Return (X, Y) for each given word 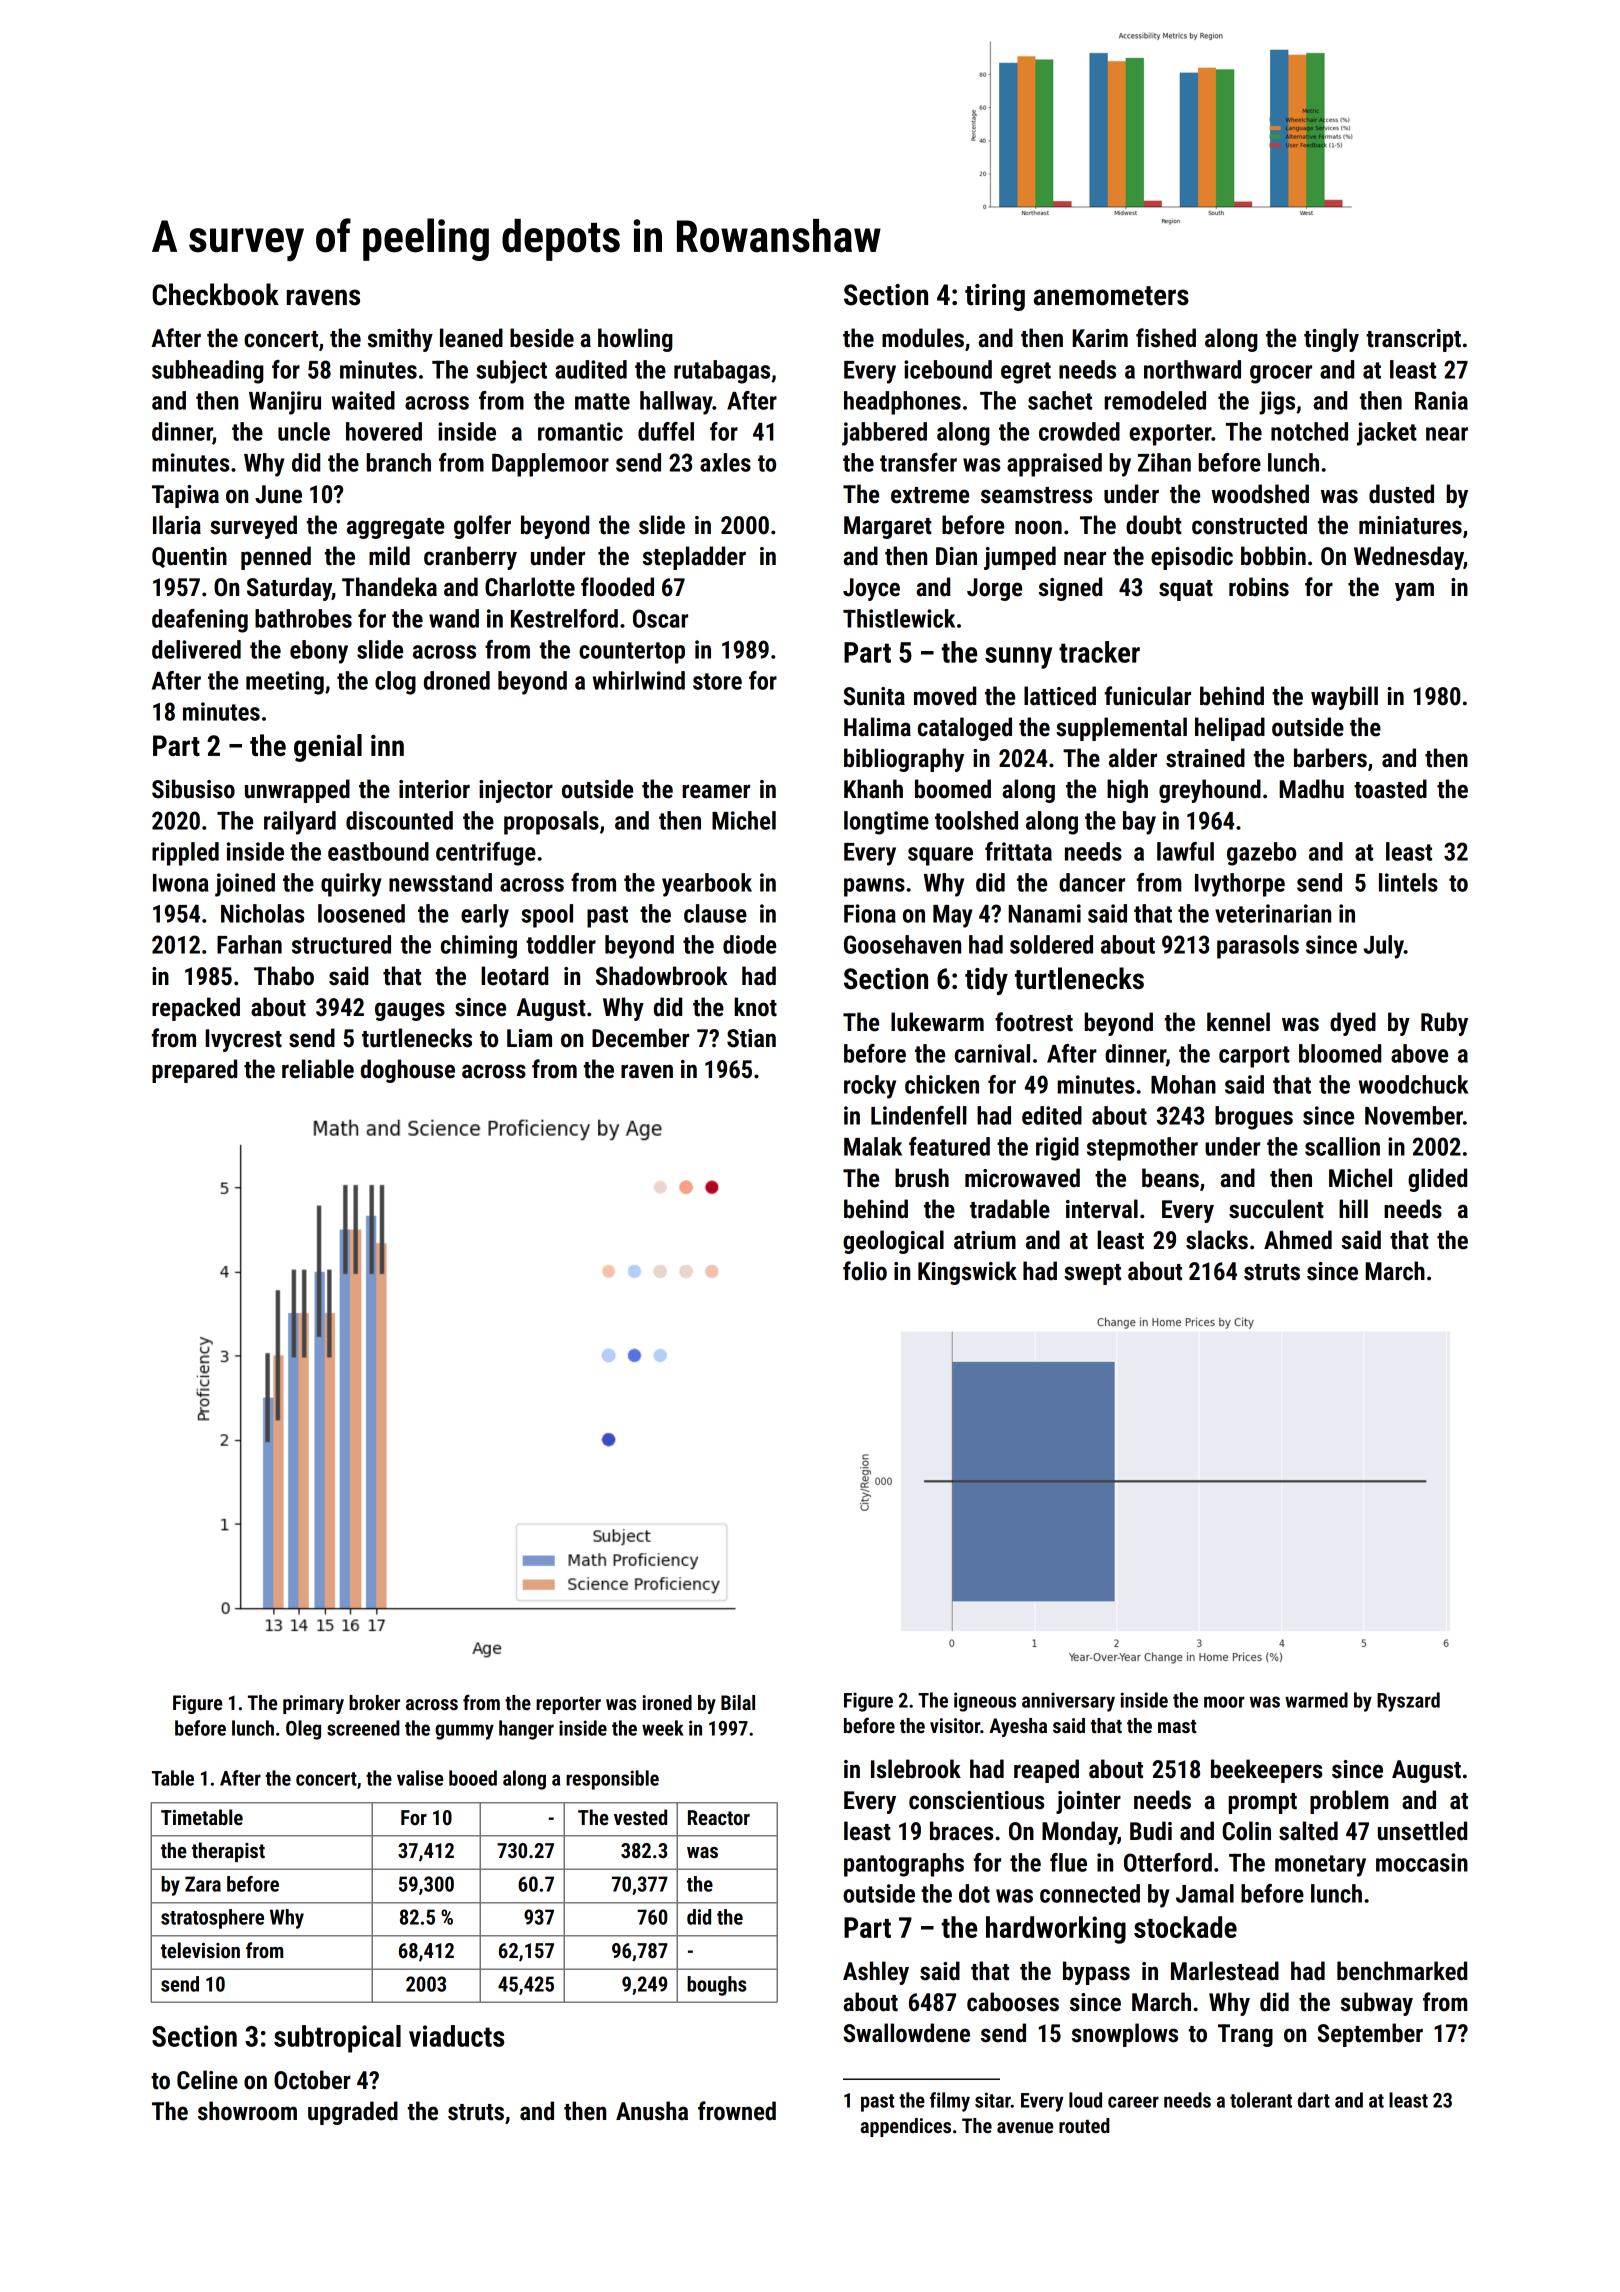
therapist (228, 1852)
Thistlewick (899, 618)
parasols (1258, 947)
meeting (285, 683)
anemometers (1111, 296)
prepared (194, 1071)
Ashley (876, 1973)
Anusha (652, 2111)
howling (635, 340)
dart (1314, 2100)
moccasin (1422, 1862)
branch (398, 462)
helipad (1230, 729)
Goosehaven (902, 944)
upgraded (353, 2113)
